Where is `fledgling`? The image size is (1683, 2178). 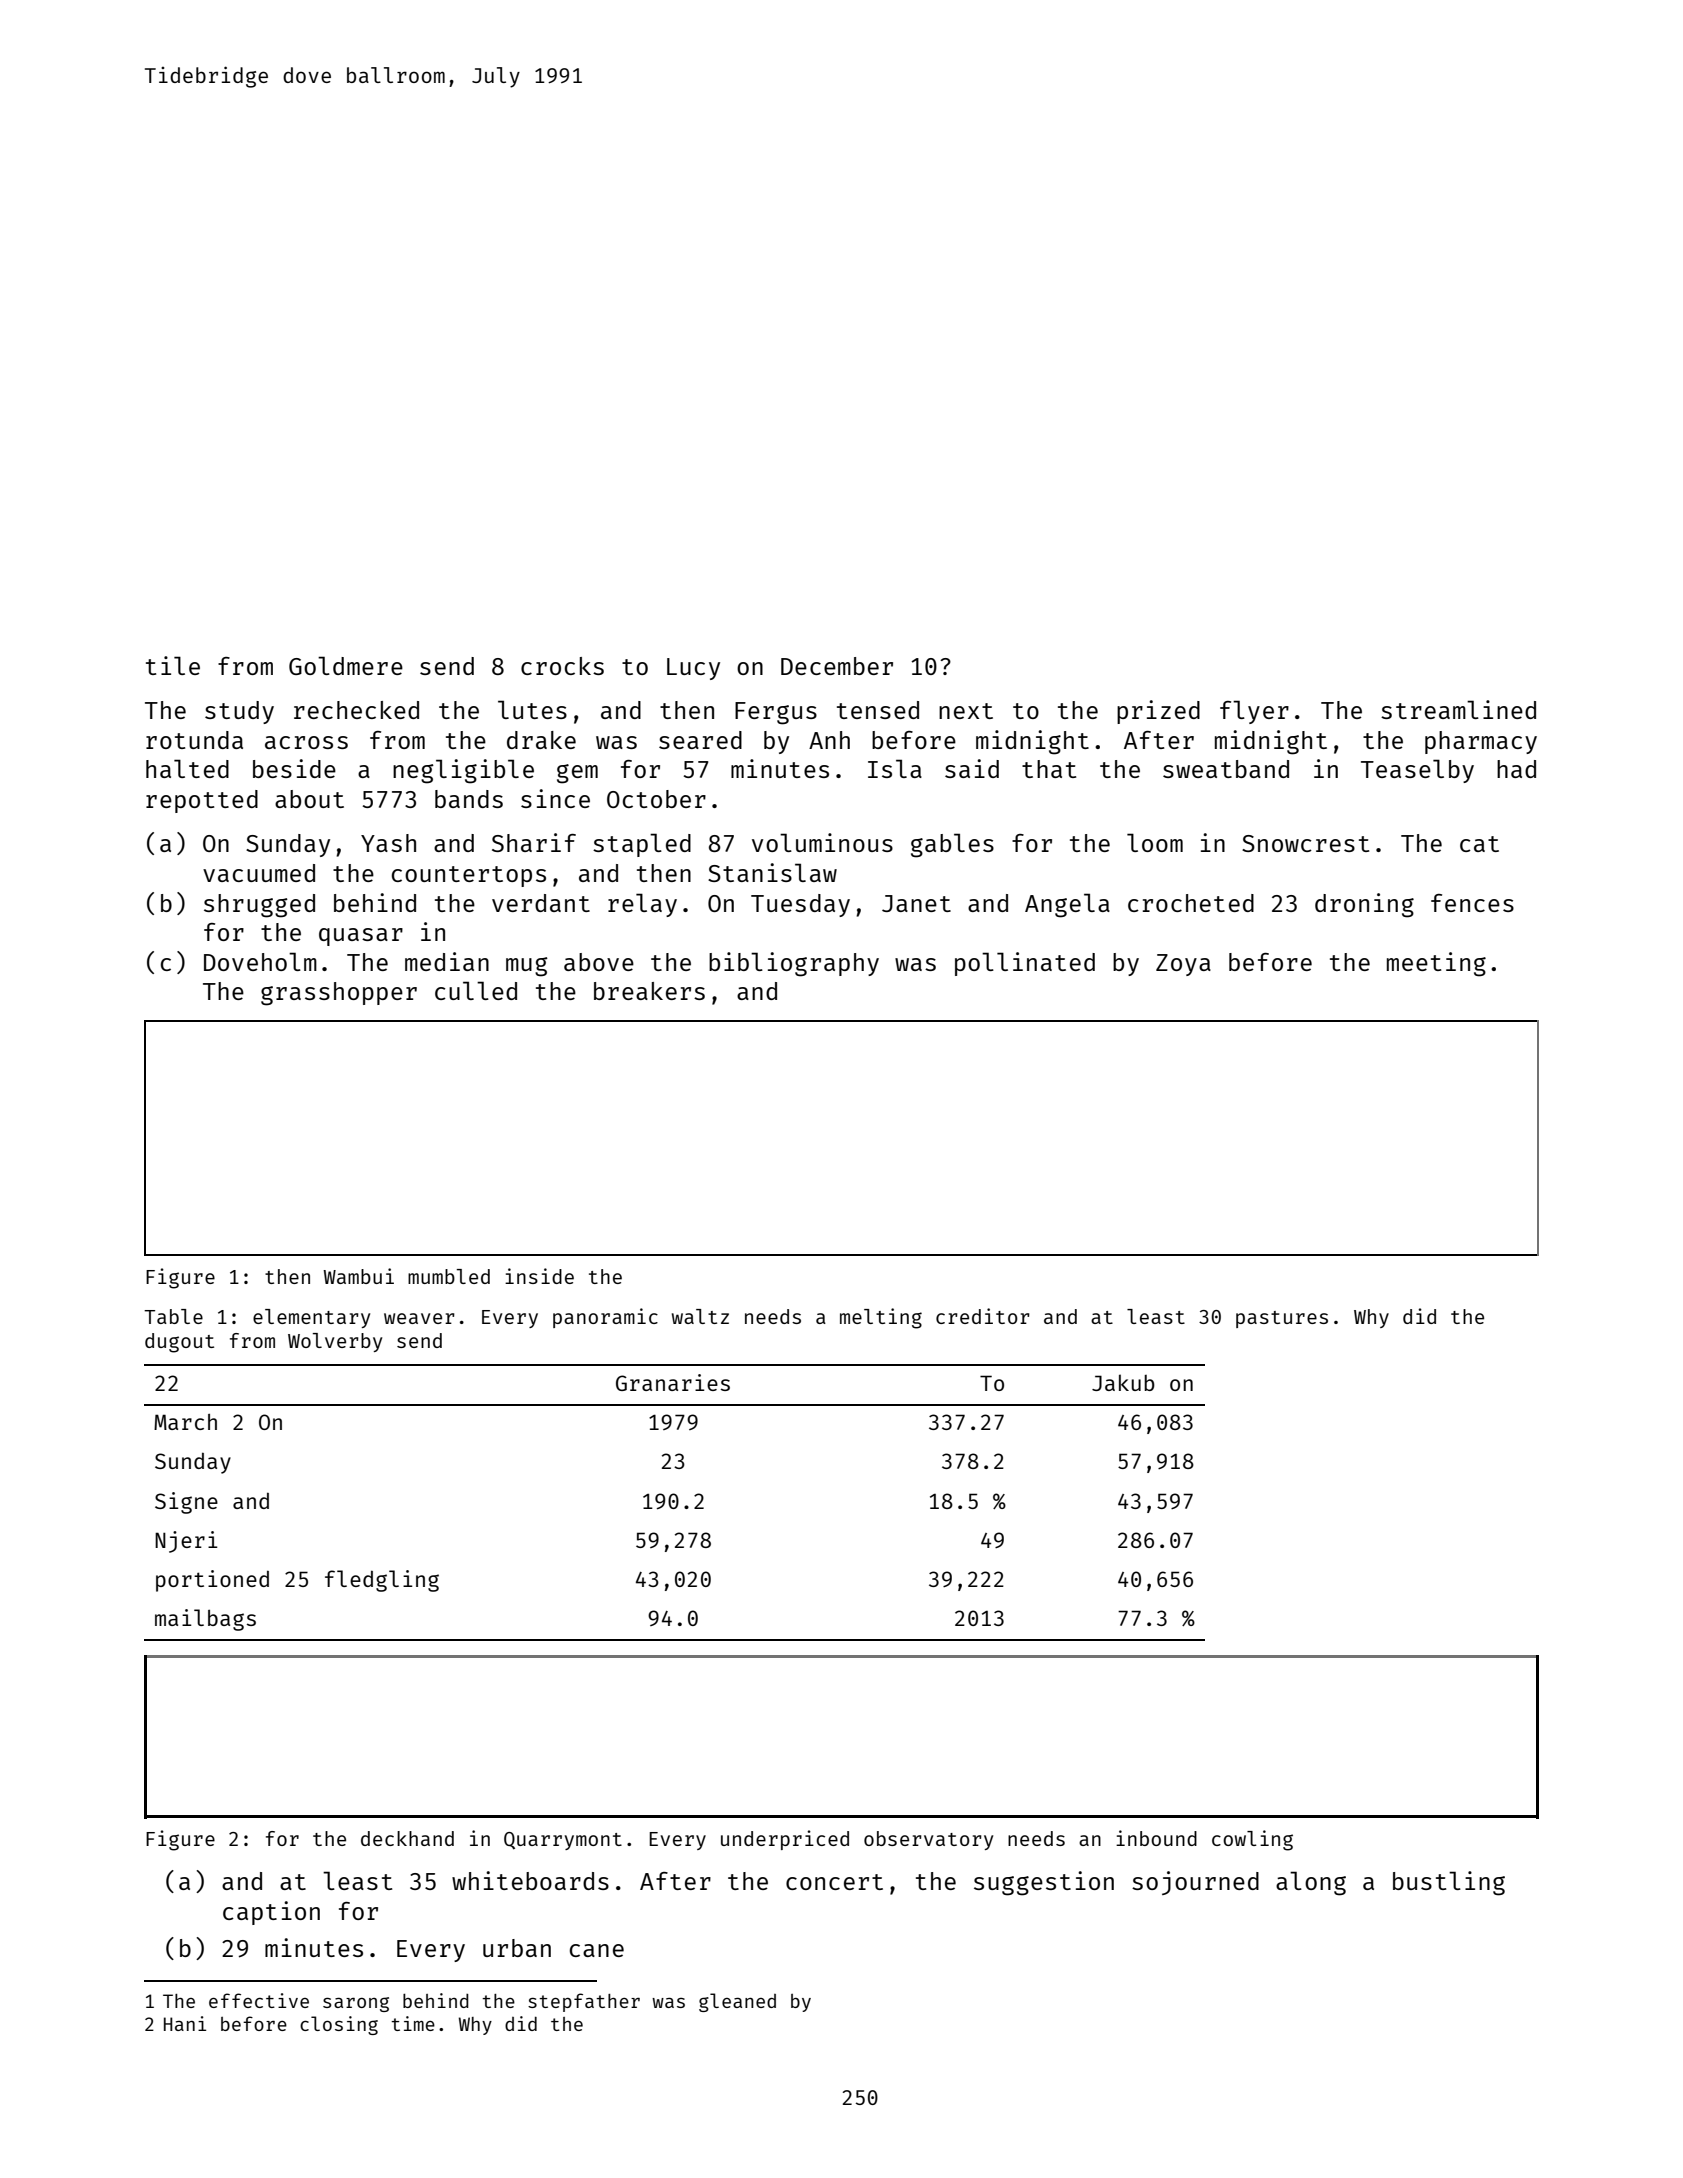
fledgling is located at coordinates (382, 1581).
